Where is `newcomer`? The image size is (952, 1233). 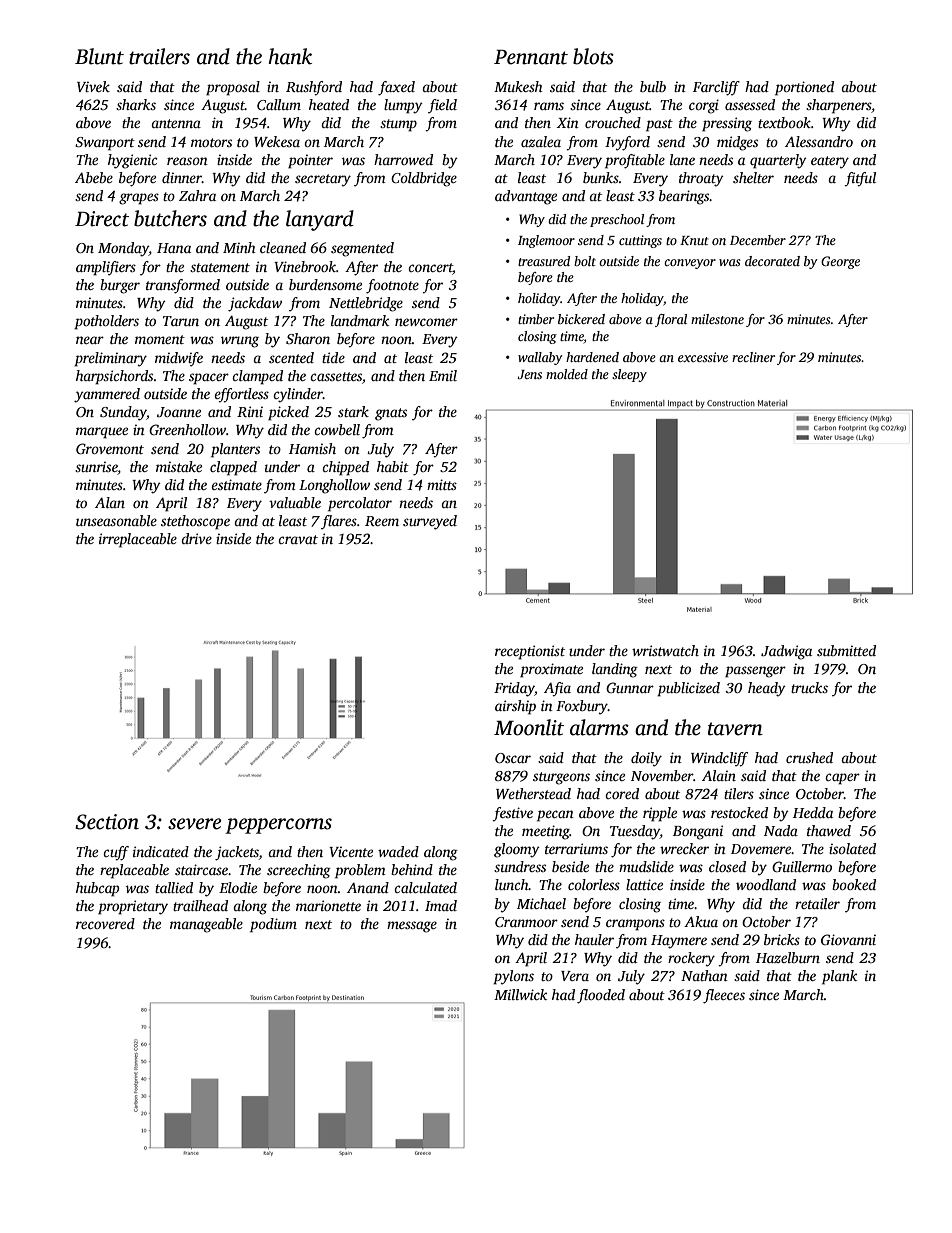
newcomer is located at coordinates (426, 322).
